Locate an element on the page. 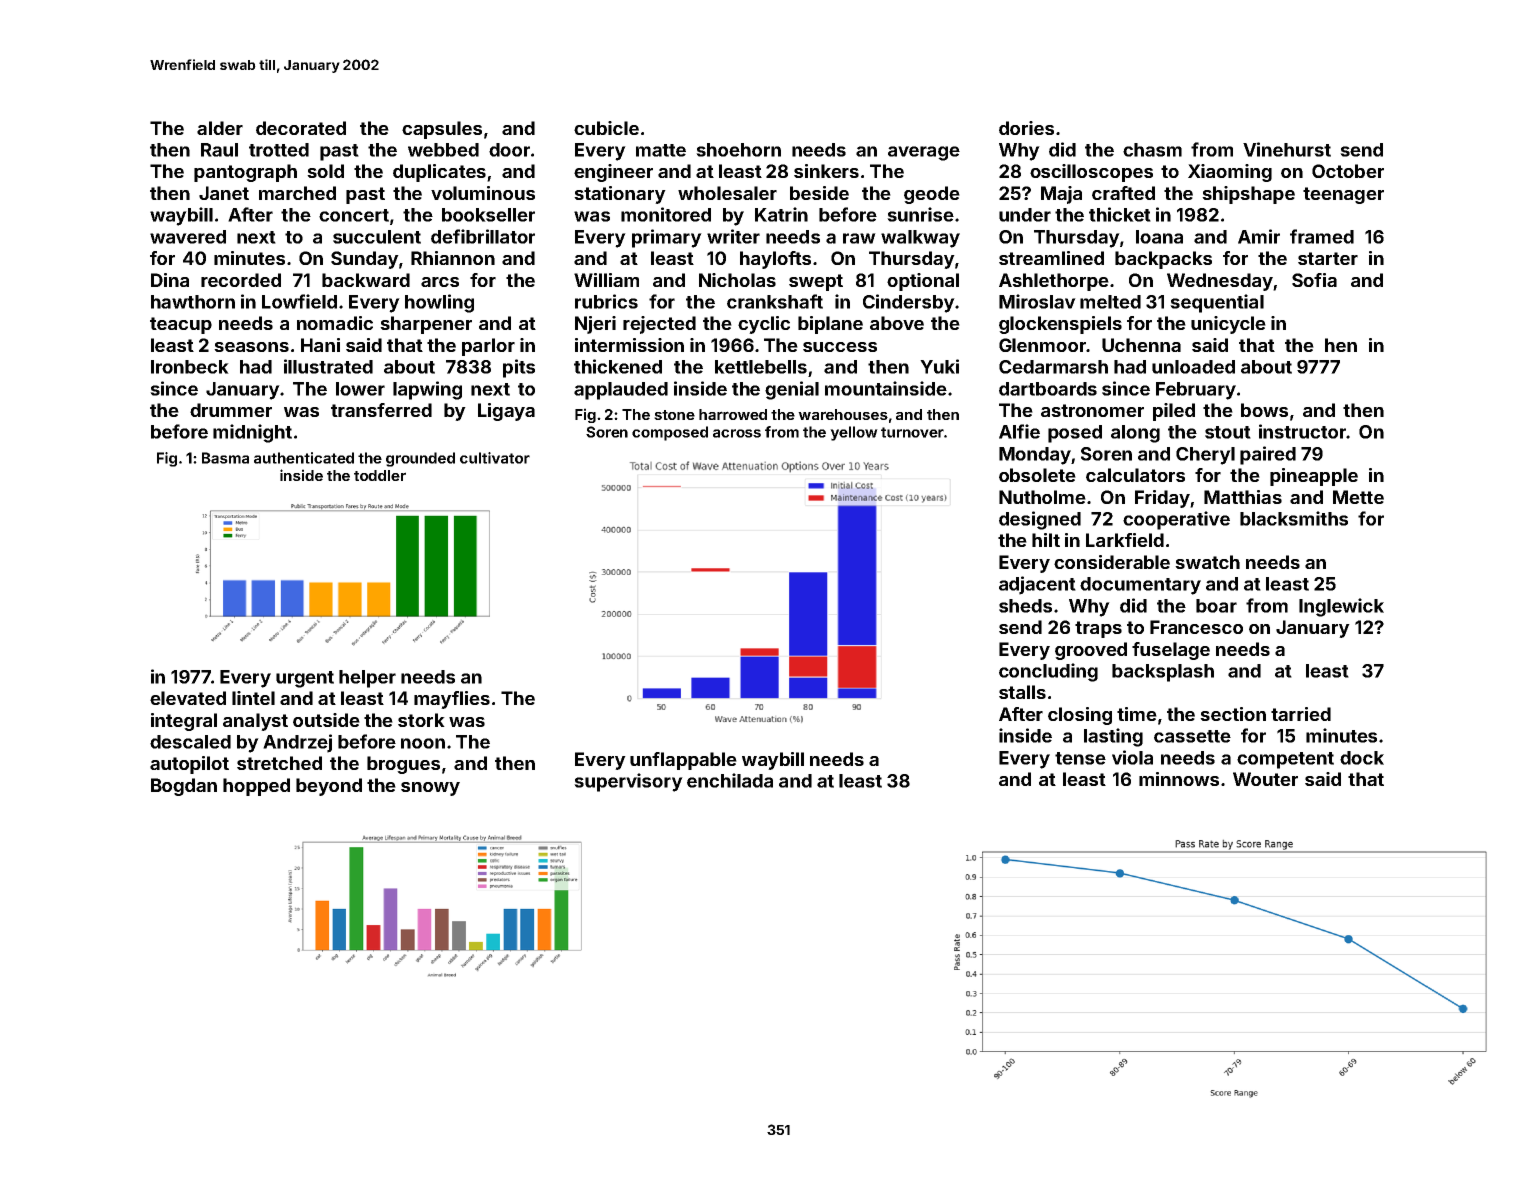  Wouter is located at coordinates (1265, 779).
